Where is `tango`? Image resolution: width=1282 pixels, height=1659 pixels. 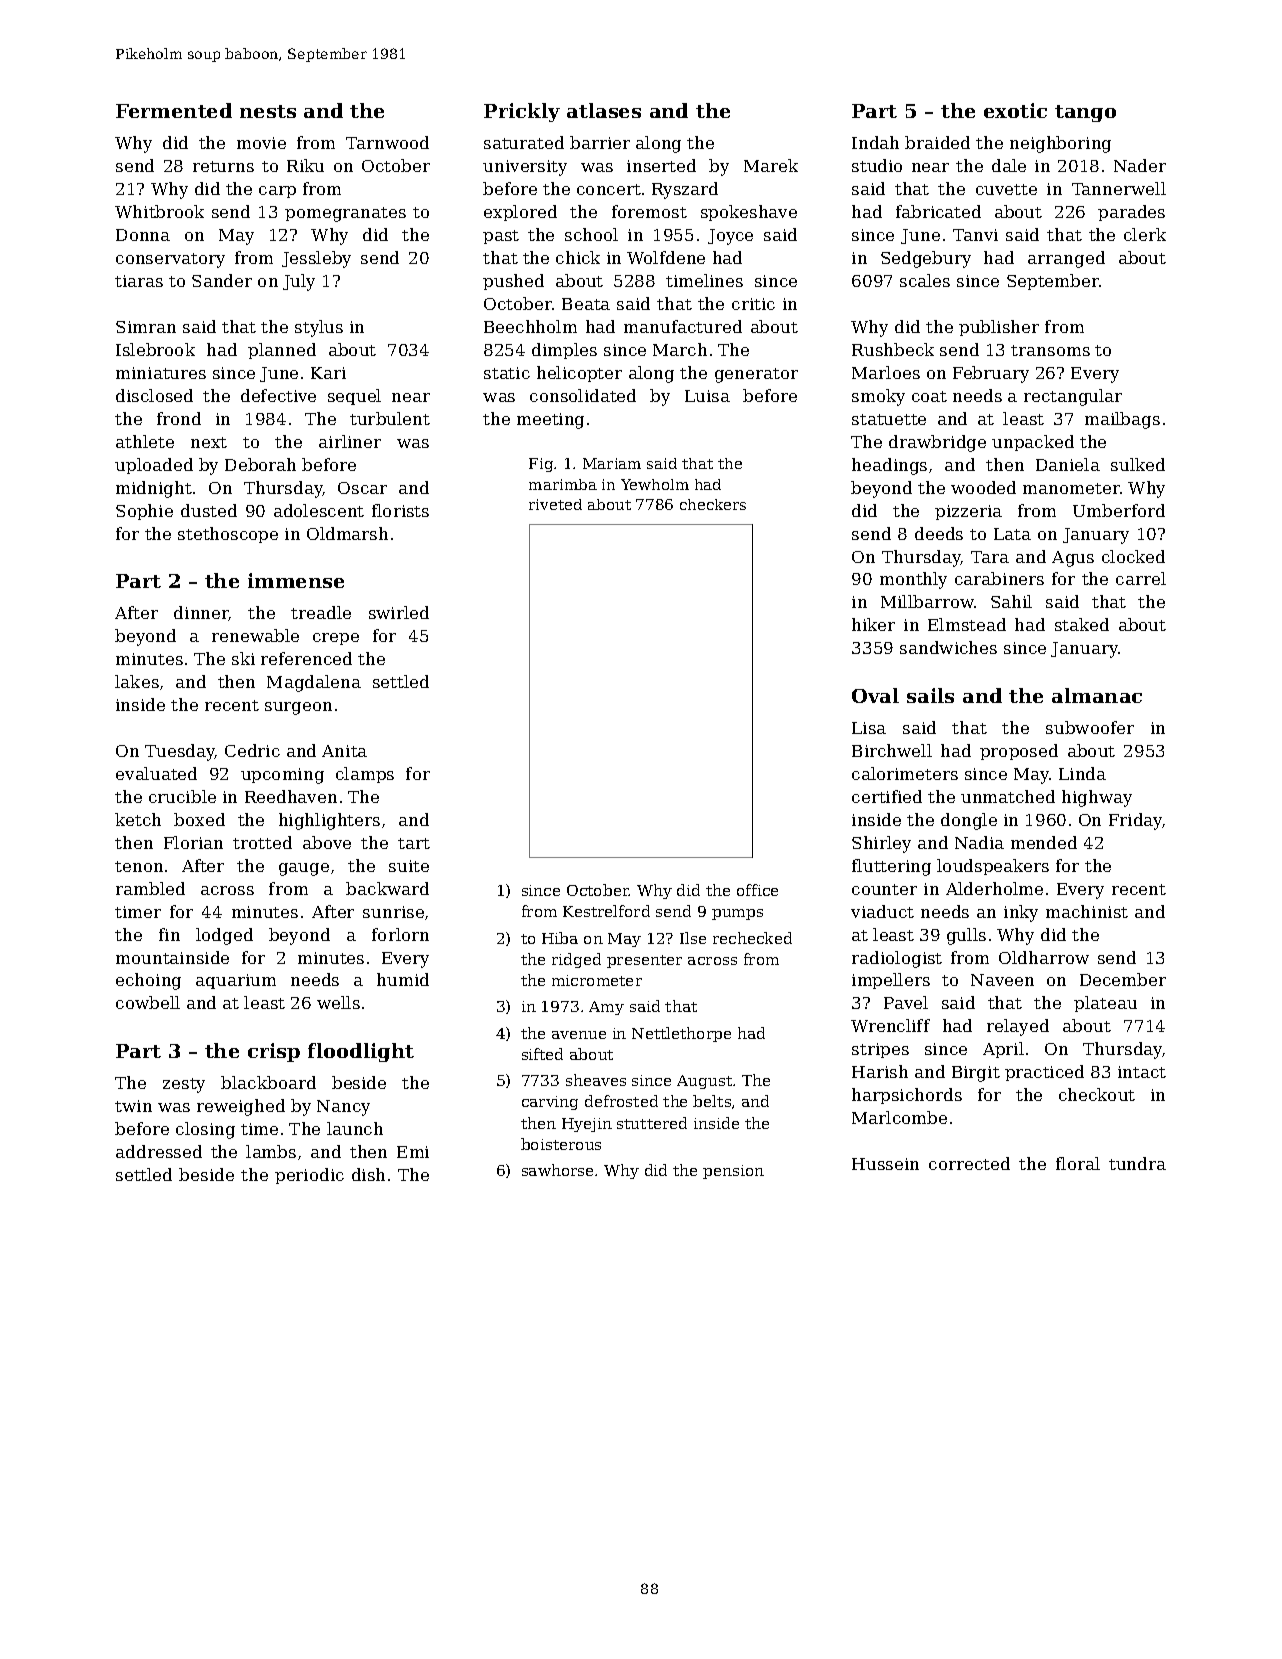 tango is located at coordinates (1085, 113).
